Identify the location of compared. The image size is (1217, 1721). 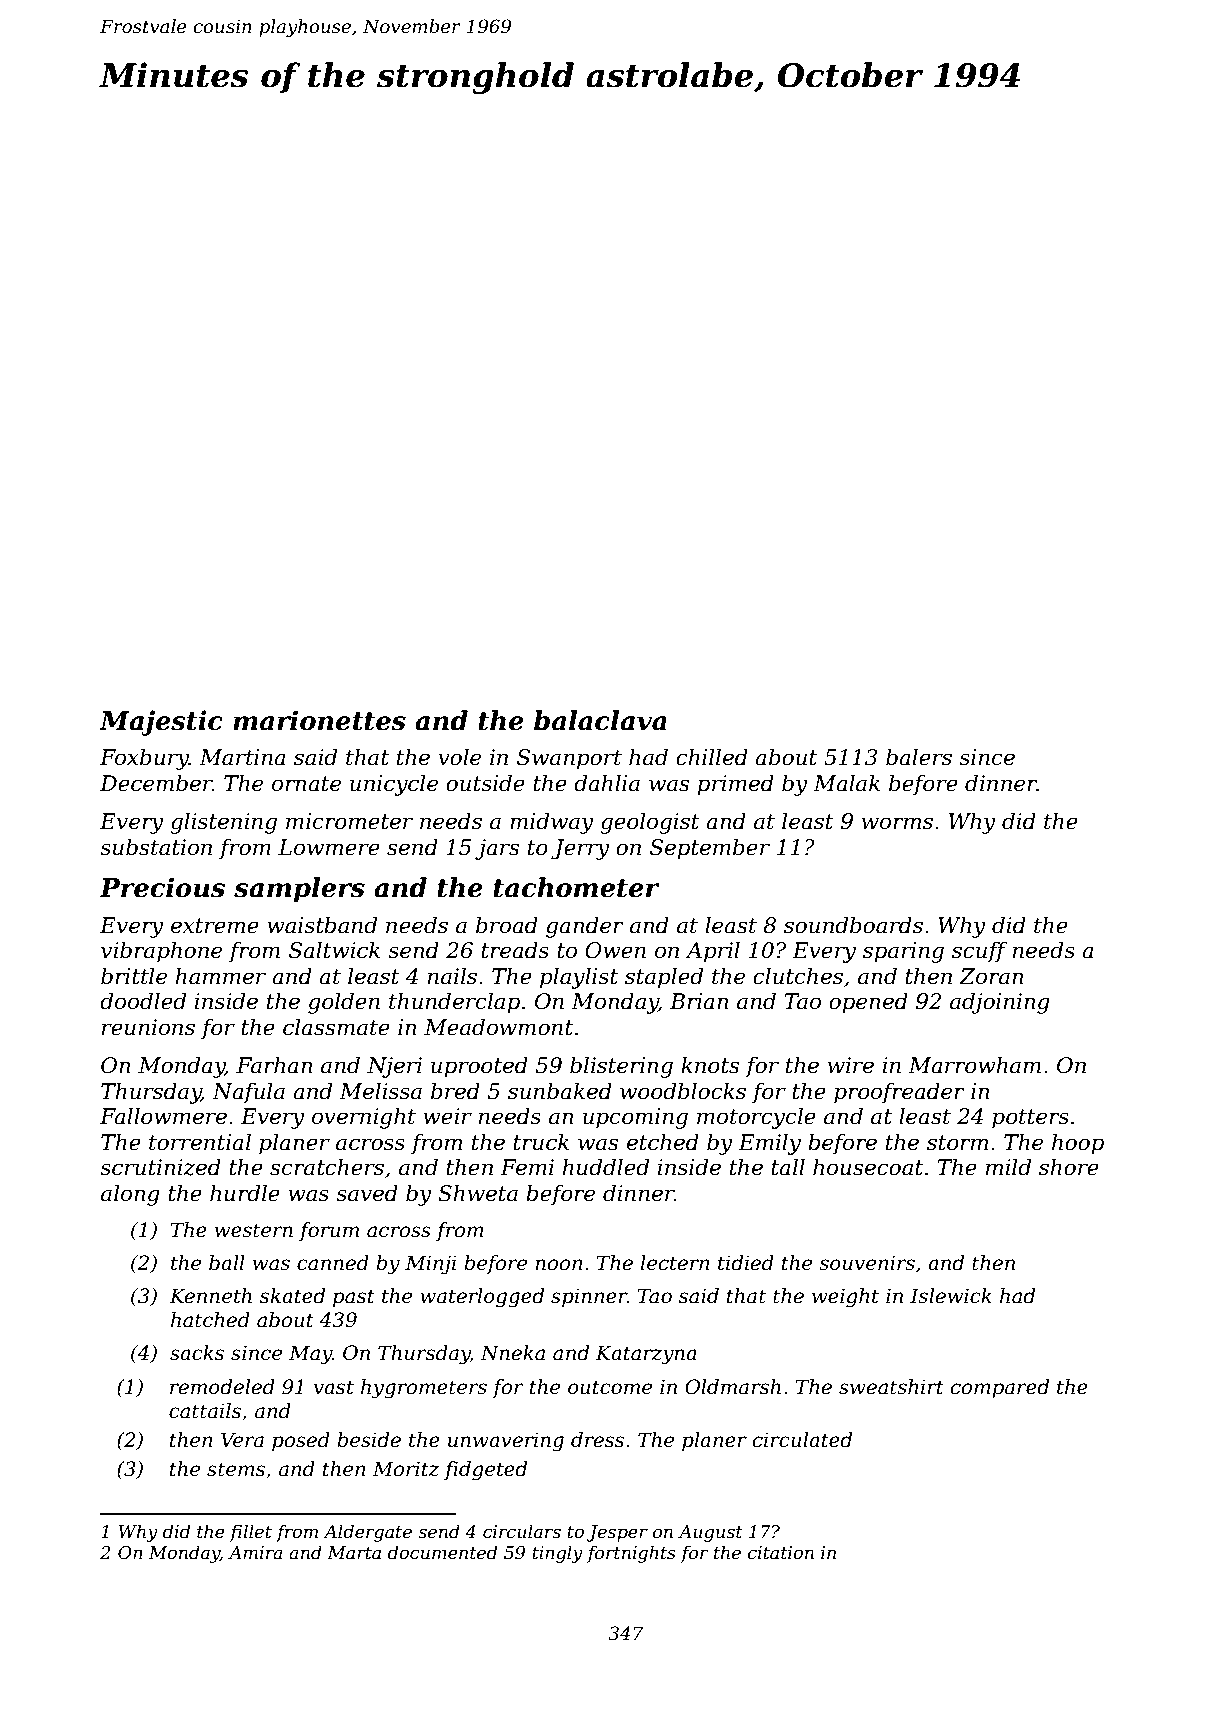
(1000, 1388).
